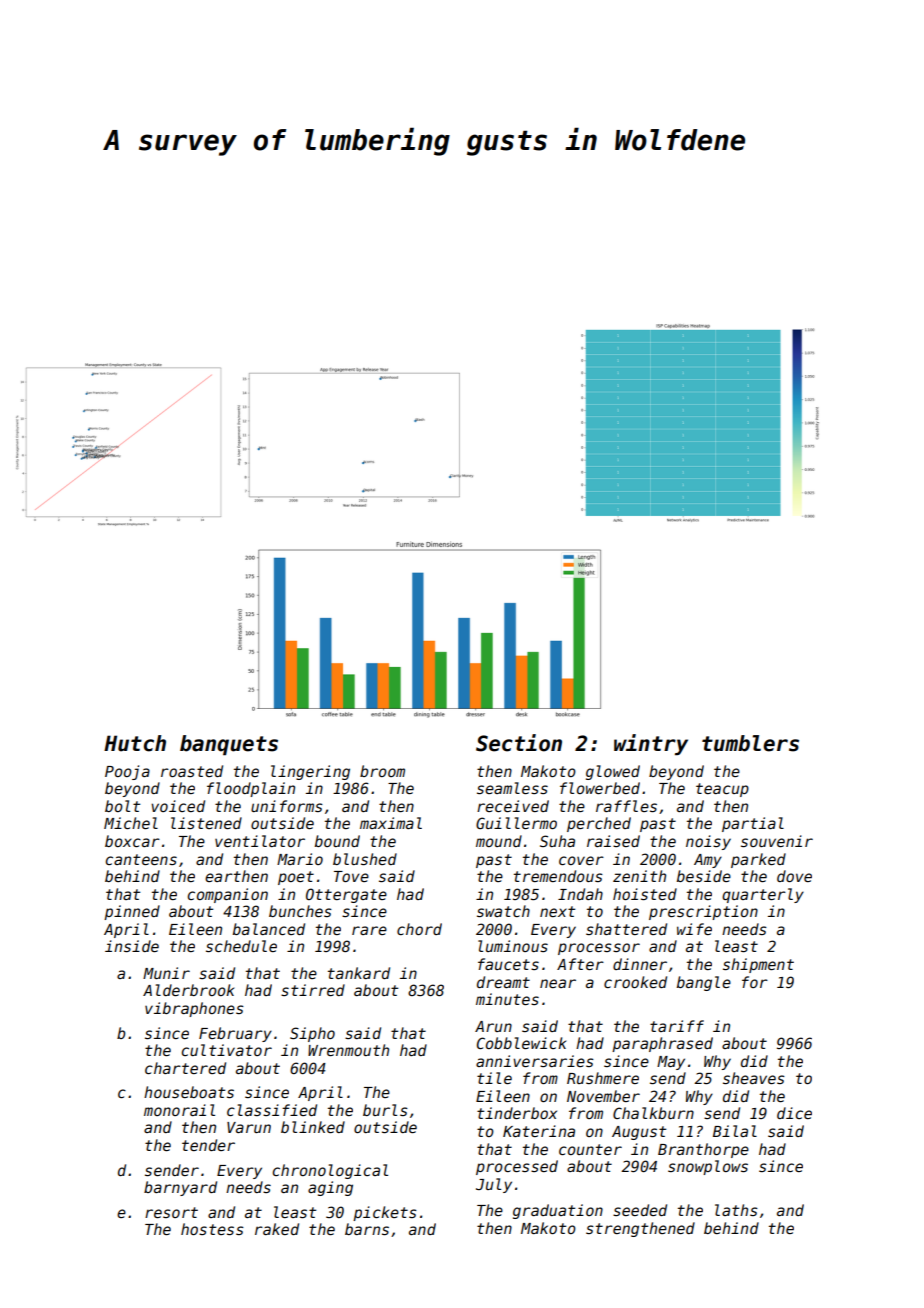 Image resolution: width=924 pixels, height=1308 pixels. I want to click on banquets, so click(229, 745).
